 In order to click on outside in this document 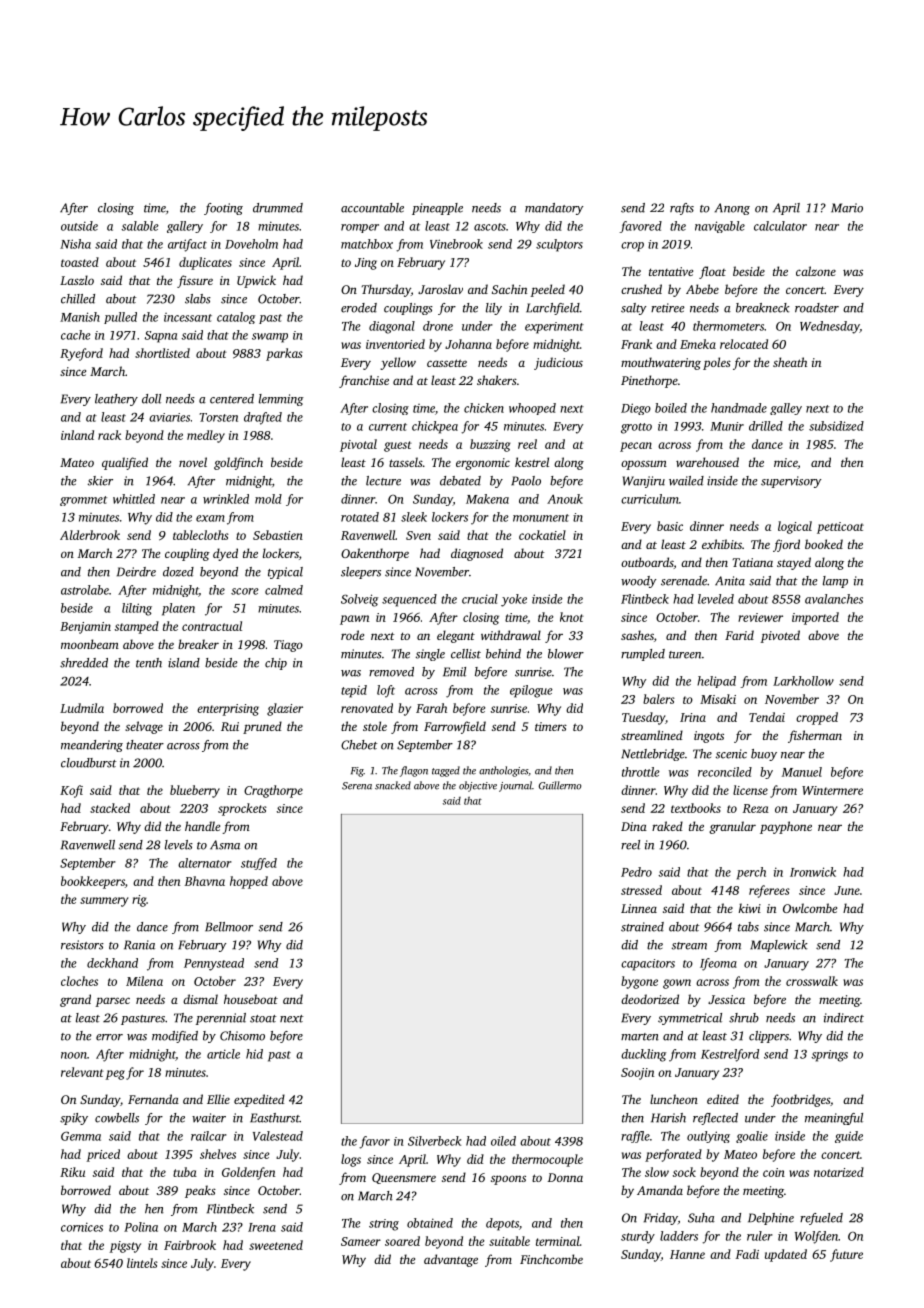, I will do `click(79, 226)`.
